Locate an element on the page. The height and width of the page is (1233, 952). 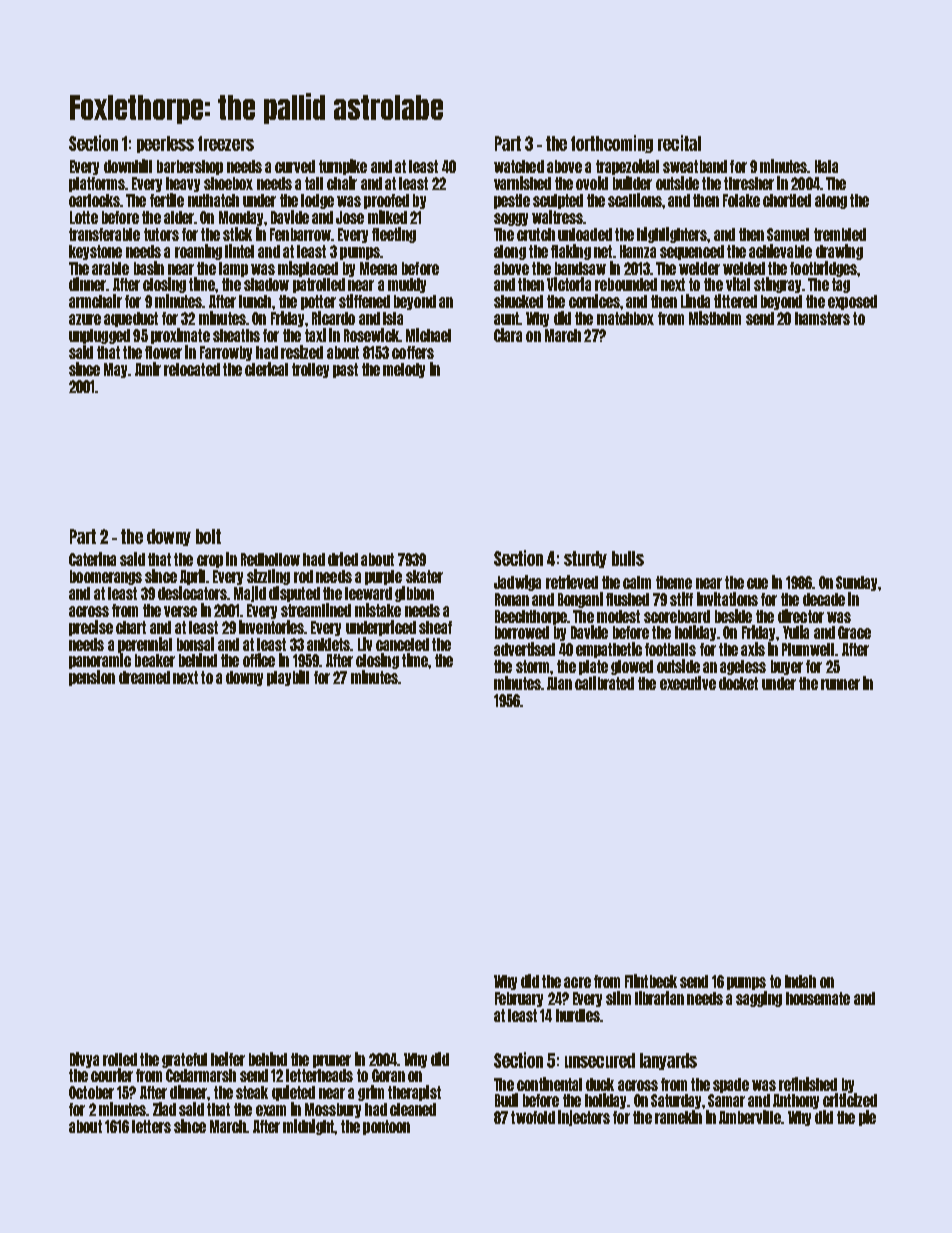
recital is located at coordinates (679, 143).
